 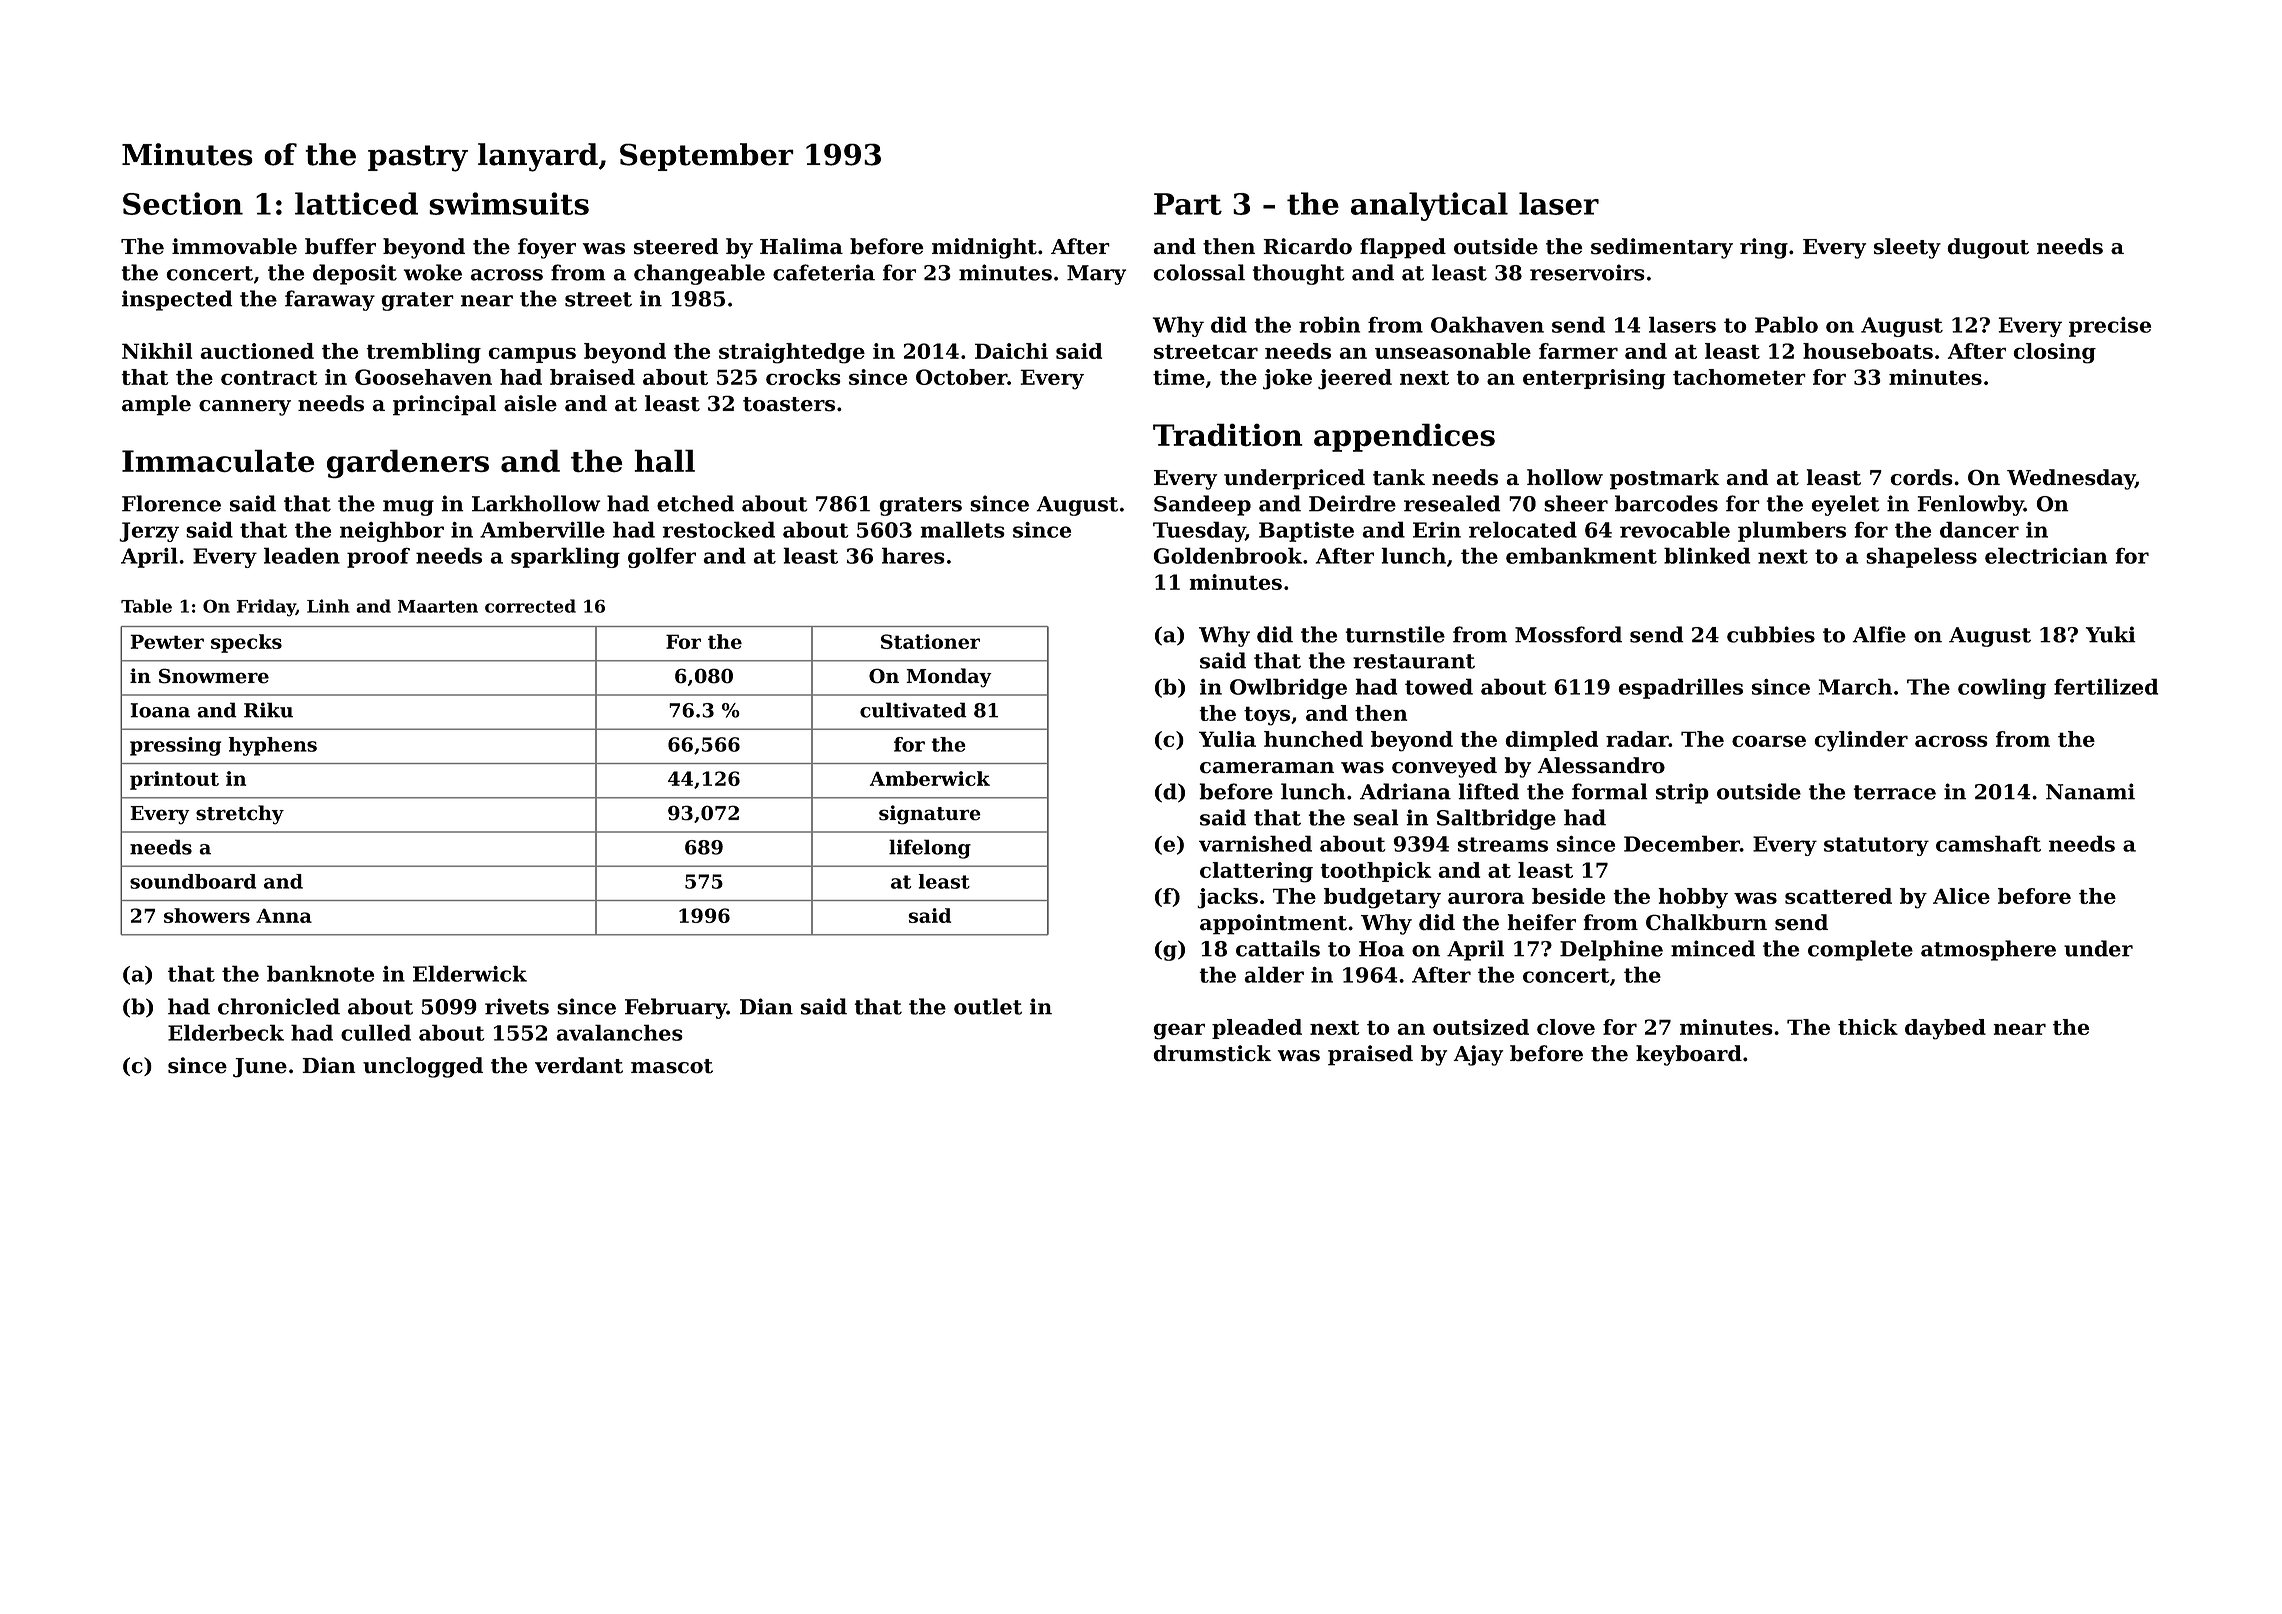 What do you see at coordinates (423, 353) in the screenshot?
I see `trembling` at bounding box center [423, 353].
